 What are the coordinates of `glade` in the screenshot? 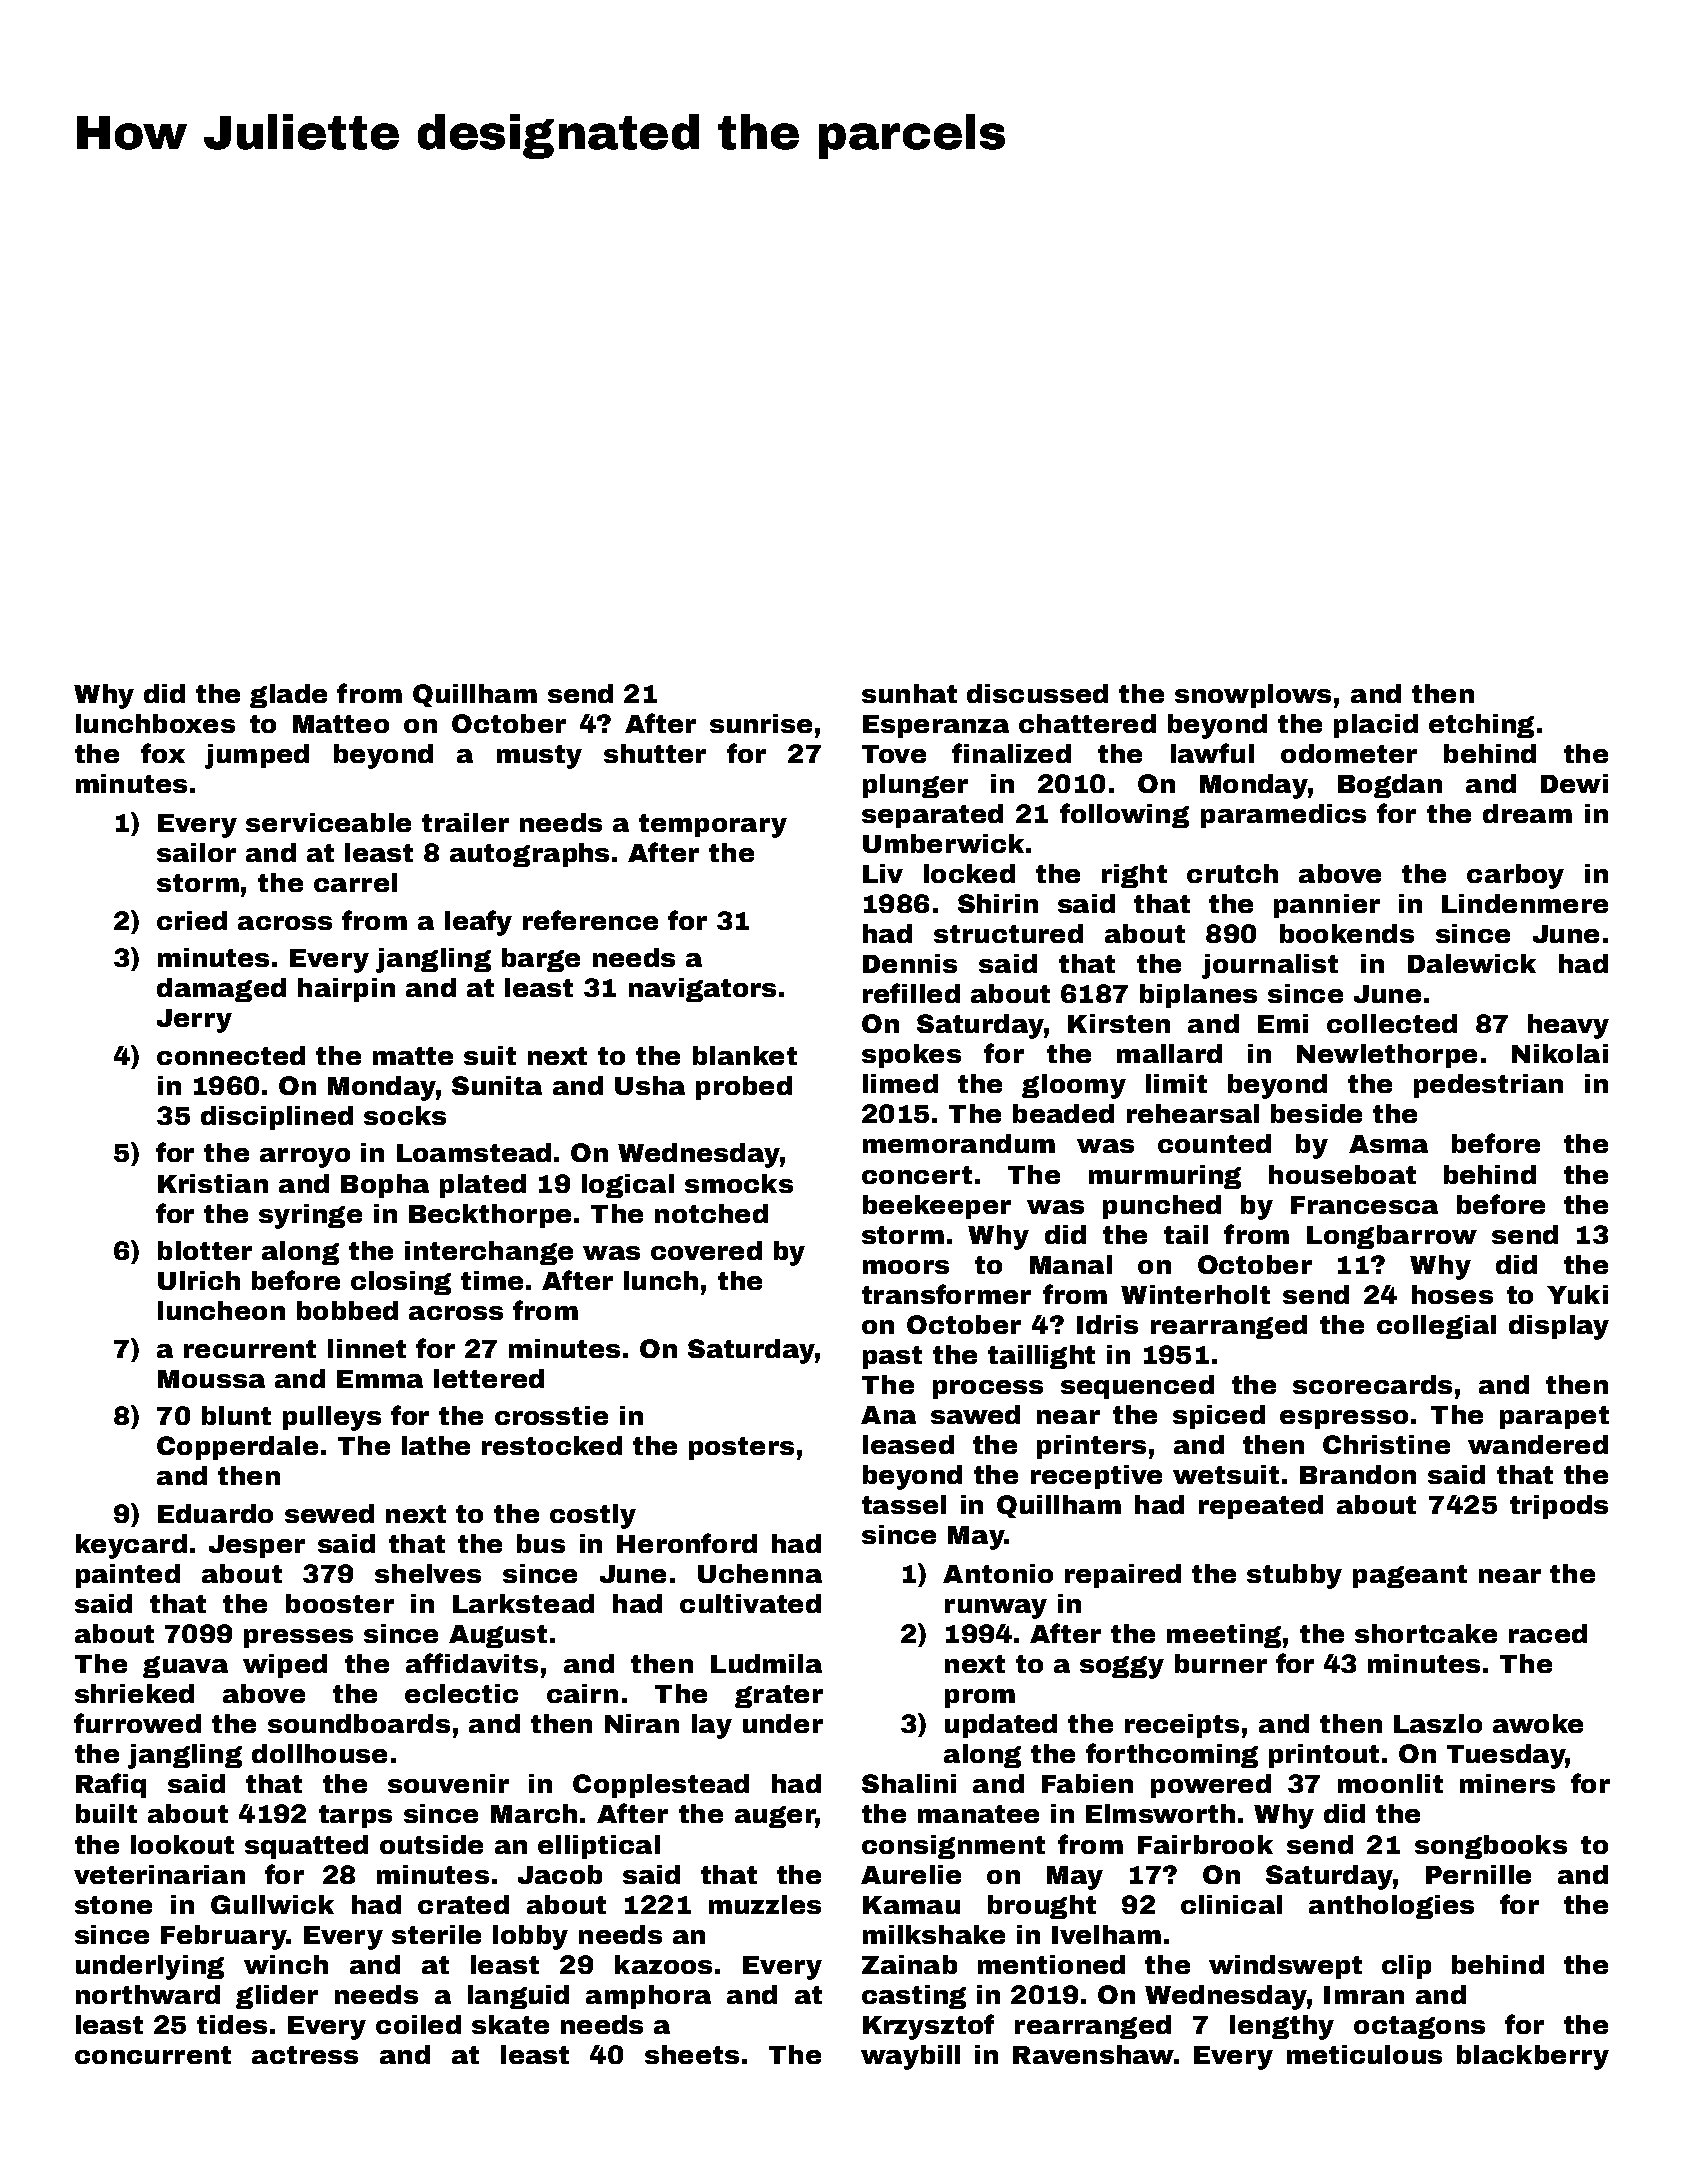 It's located at (288, 696).
